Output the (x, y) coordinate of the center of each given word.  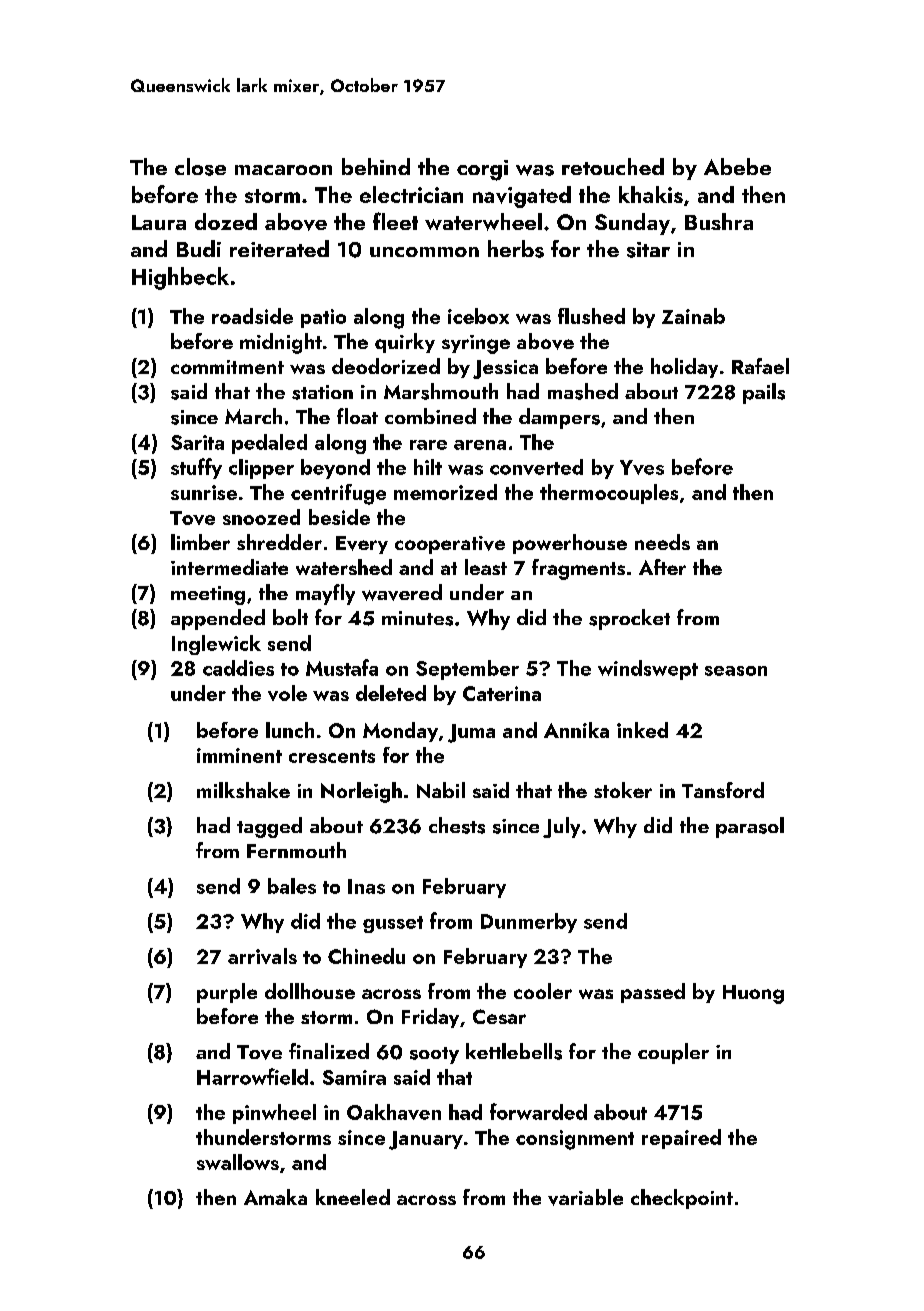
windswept (648, 670)
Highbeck (180, 278)
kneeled (353, 1197)
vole (287, 693)
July (561, 827)
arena (480, 445)
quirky (405, 343)
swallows (238, 1162)
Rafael (760, 366)
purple (227, 993)
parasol (750, 827)
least (486, 567)
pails (764, 393)
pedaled (269, 444)
